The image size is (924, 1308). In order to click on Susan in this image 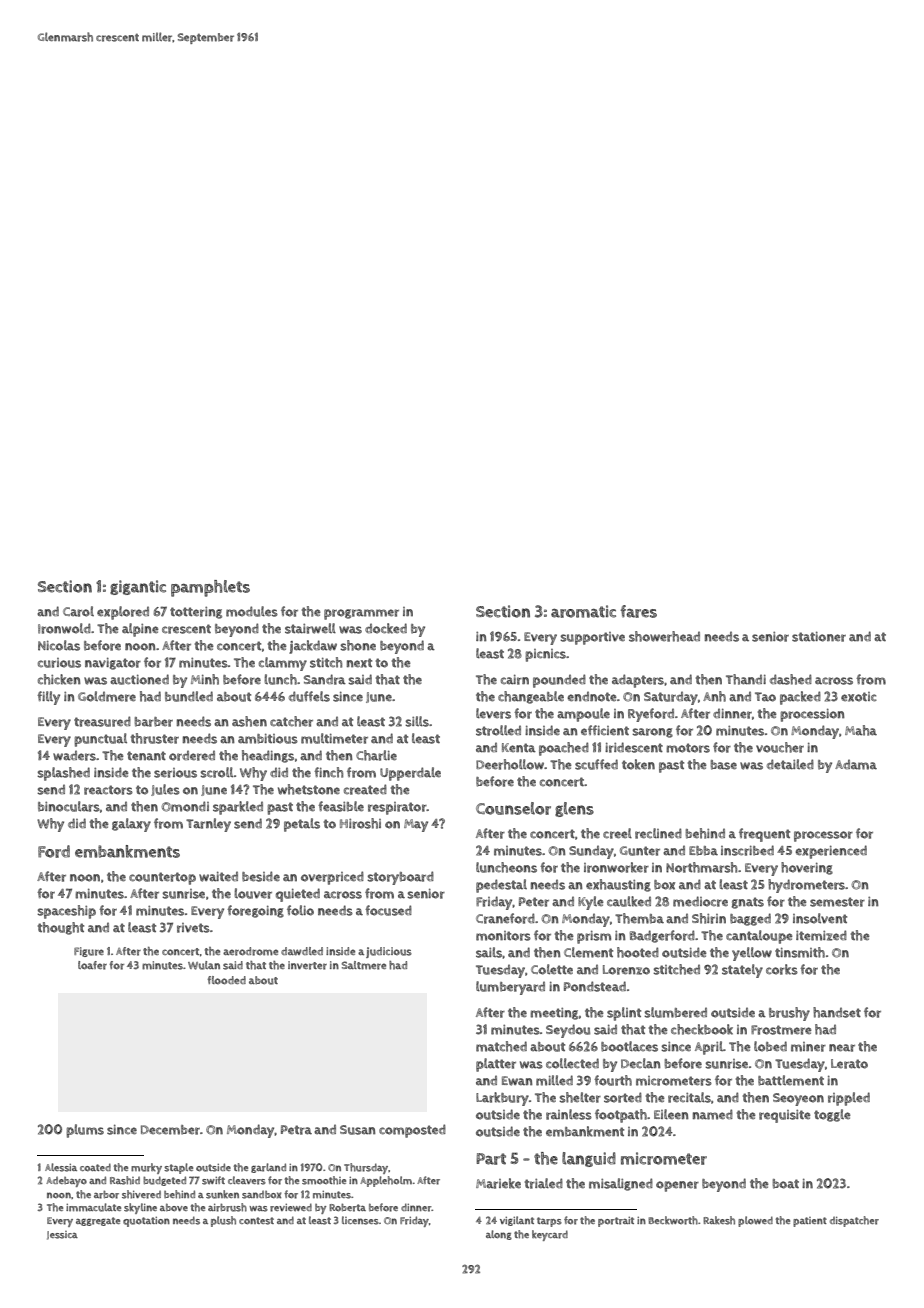, I will do `click(358, 1130)`.
